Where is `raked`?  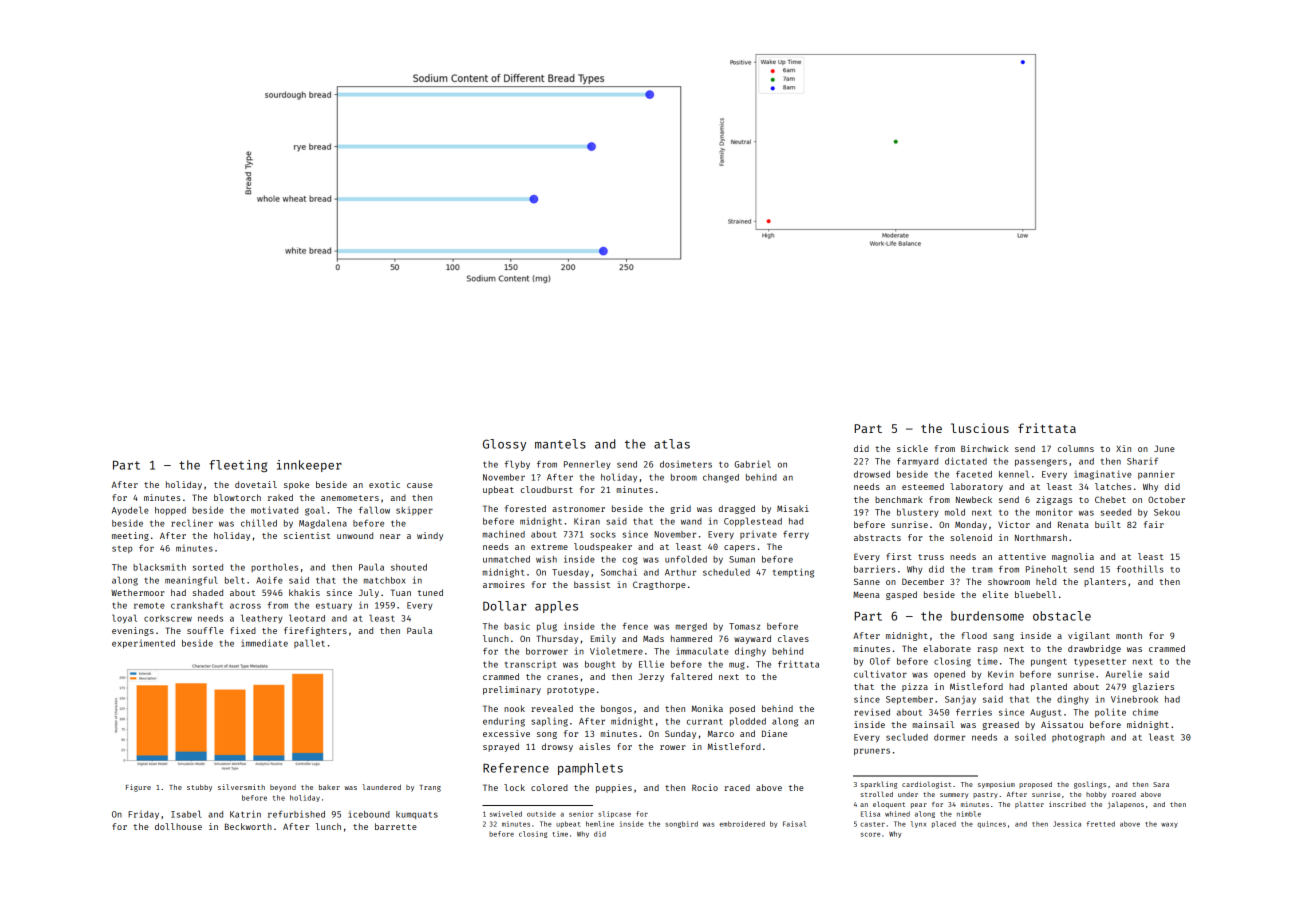
raked is located at coordinates (280, 497).
